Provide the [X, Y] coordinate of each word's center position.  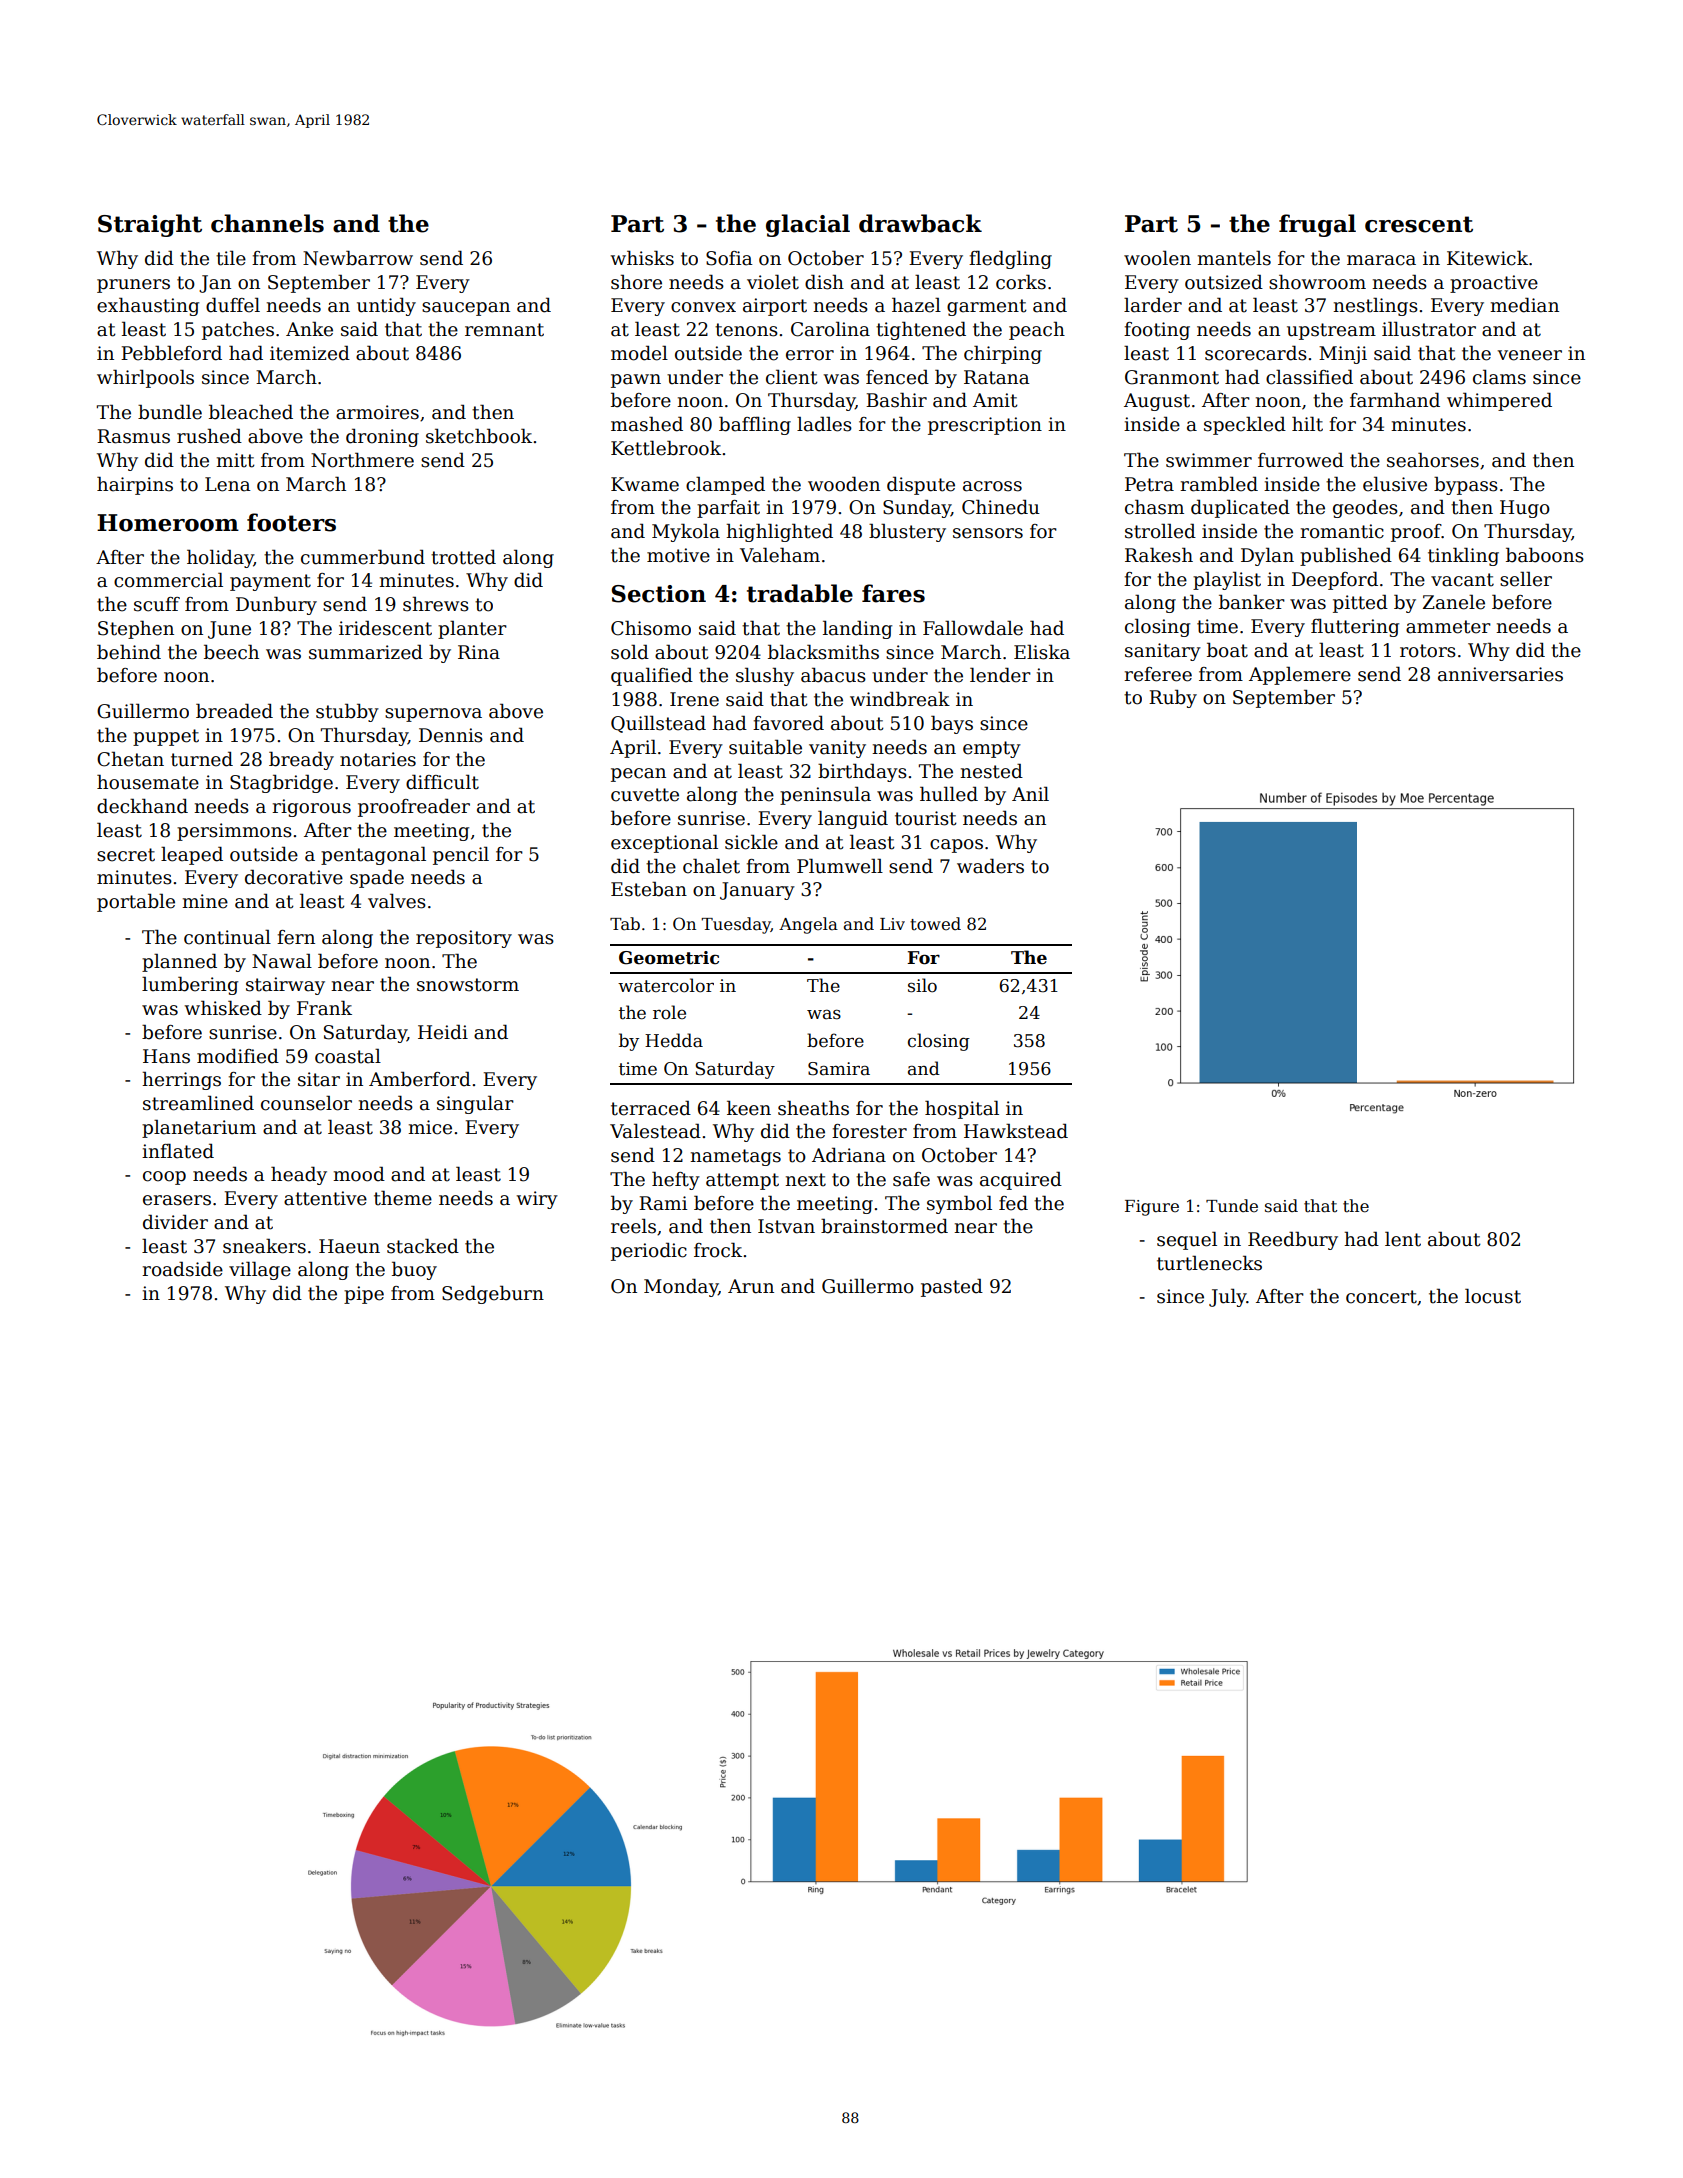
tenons [746, 330]
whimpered [1499, 401]
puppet [166, 737]
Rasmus [133, 436]
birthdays [862, 772]
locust [1493, 1296]
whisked [223, 1008]
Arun [751, 1286]
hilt [1307, 424]
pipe [364, 1295]
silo [922, 985]
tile [231, 258]
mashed [647, 424]
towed [935, 924]
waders [990, 866]
